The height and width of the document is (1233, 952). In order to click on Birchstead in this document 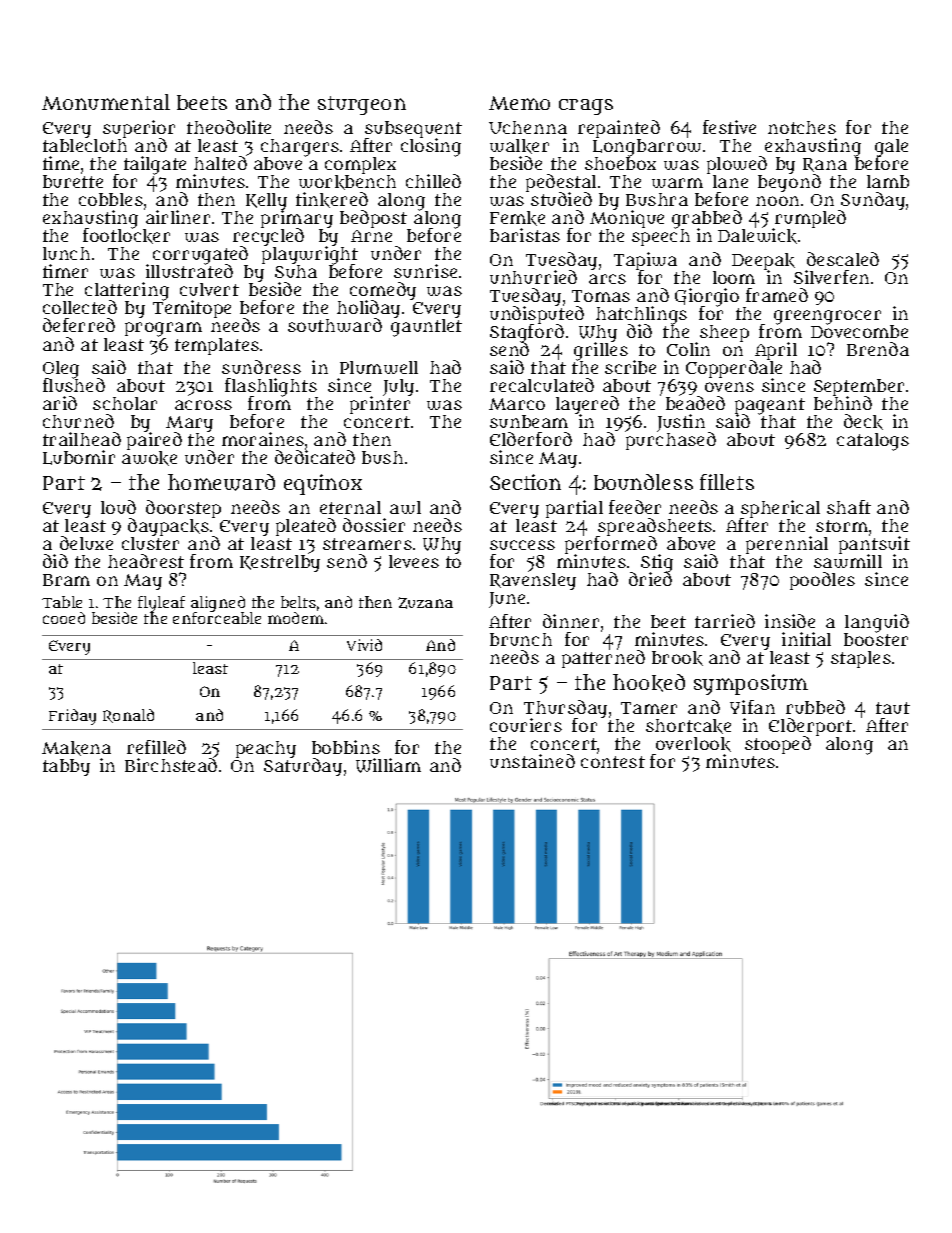, I will do `click(171, 765)`.
